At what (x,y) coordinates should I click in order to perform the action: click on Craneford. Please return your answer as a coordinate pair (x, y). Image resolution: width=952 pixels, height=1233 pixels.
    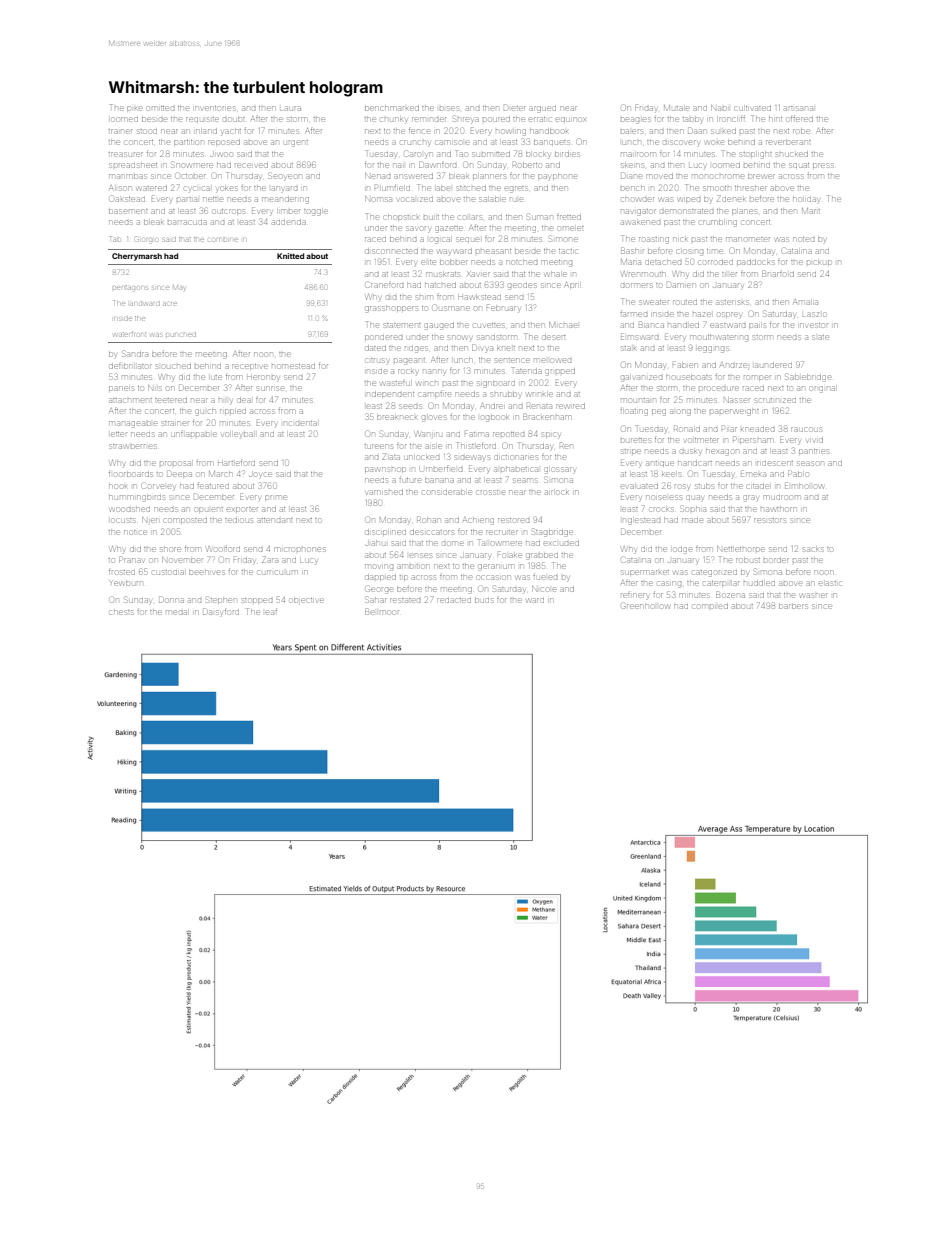
    Looking at the image, I should click on (384, 285).
